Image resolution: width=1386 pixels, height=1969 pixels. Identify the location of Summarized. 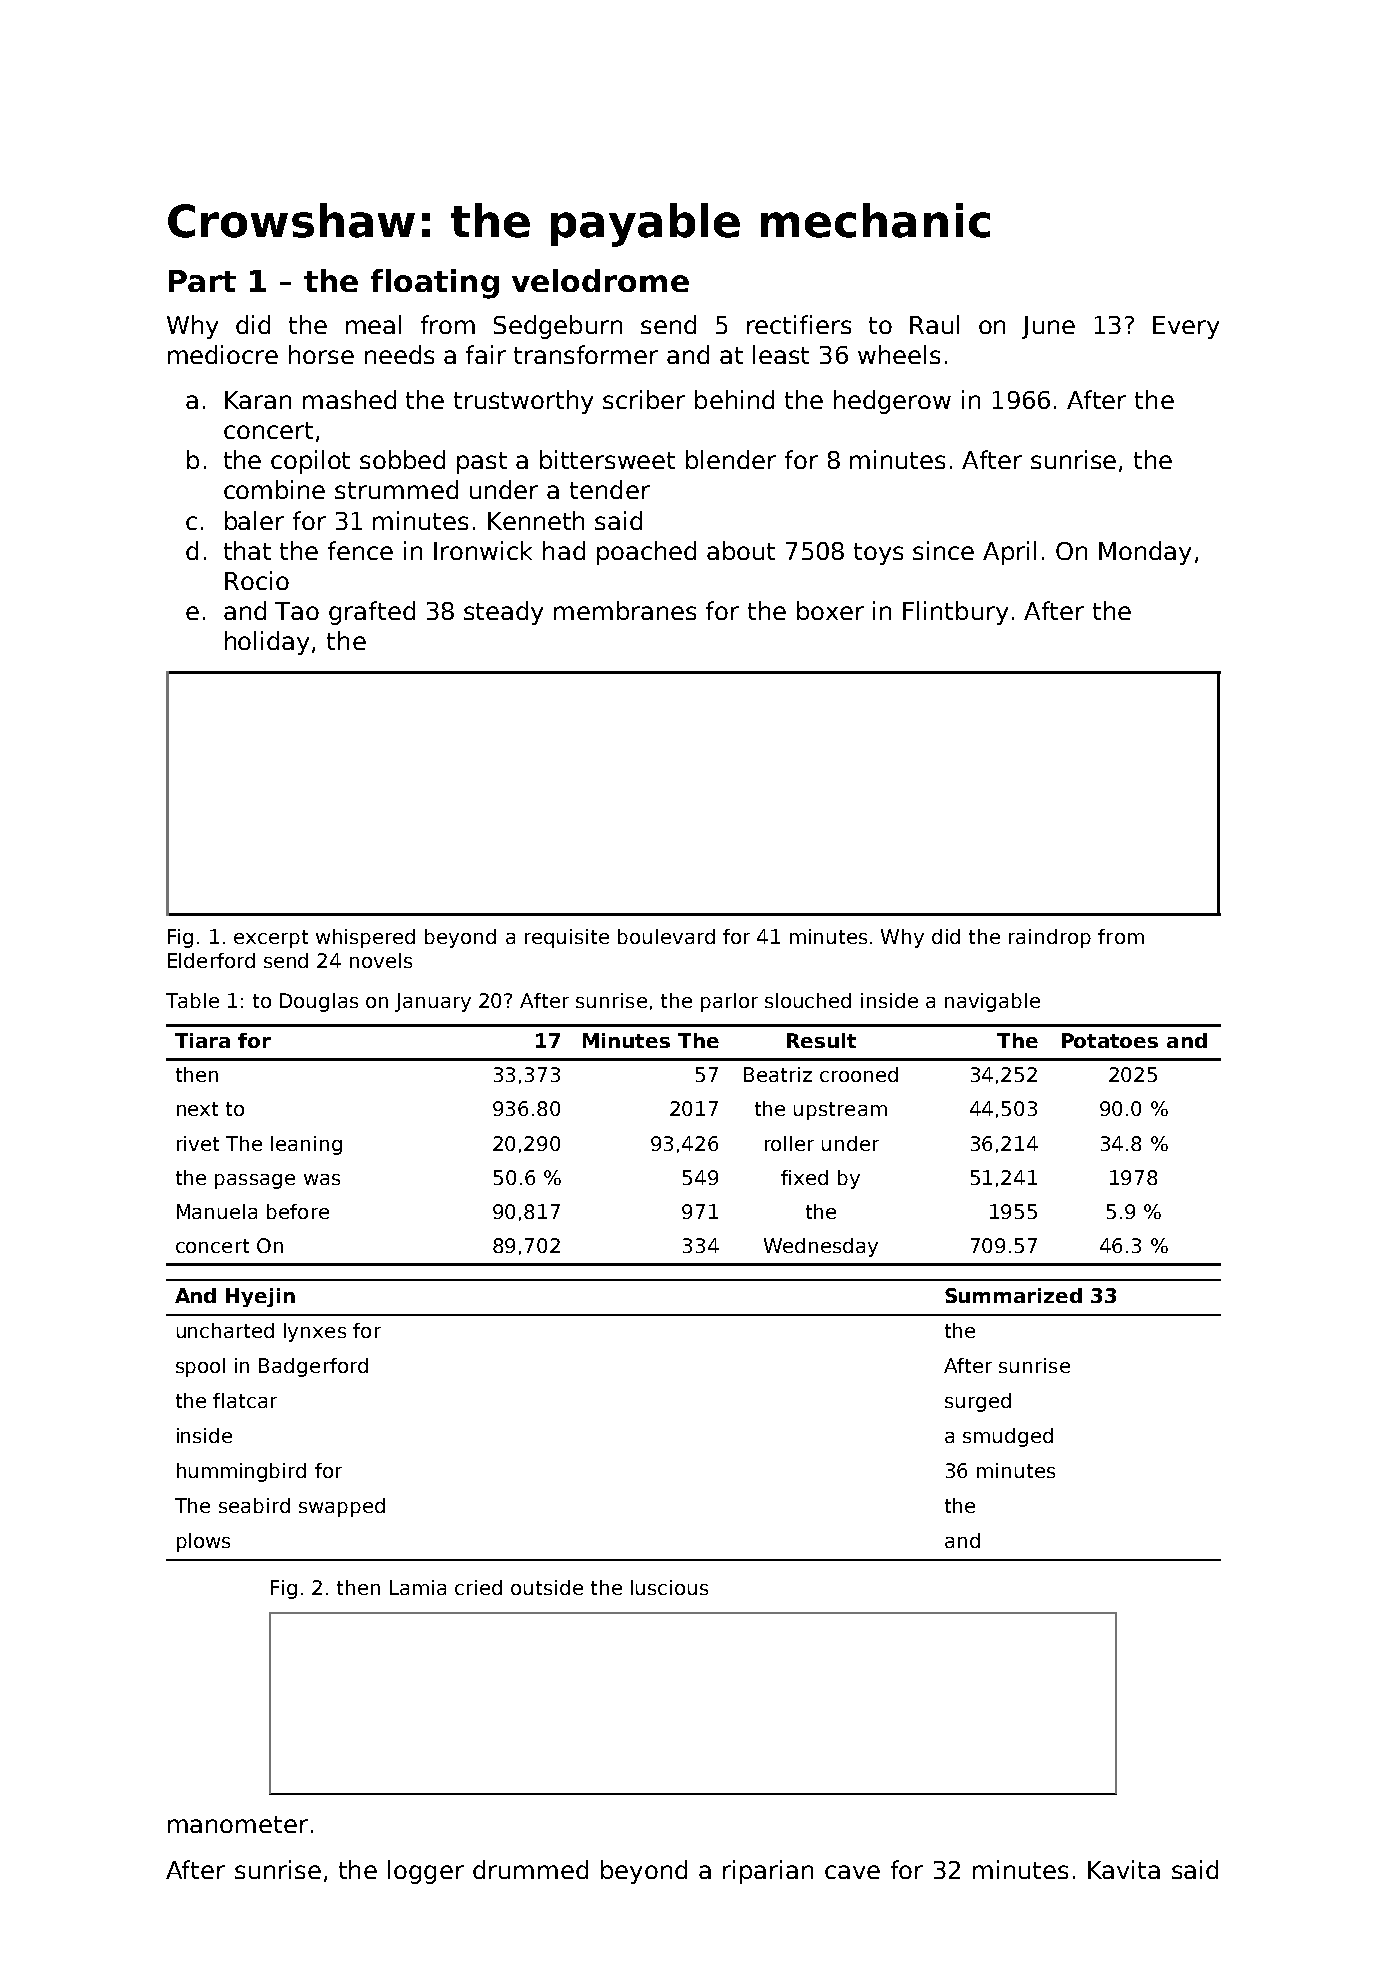
(1013, 1295).
